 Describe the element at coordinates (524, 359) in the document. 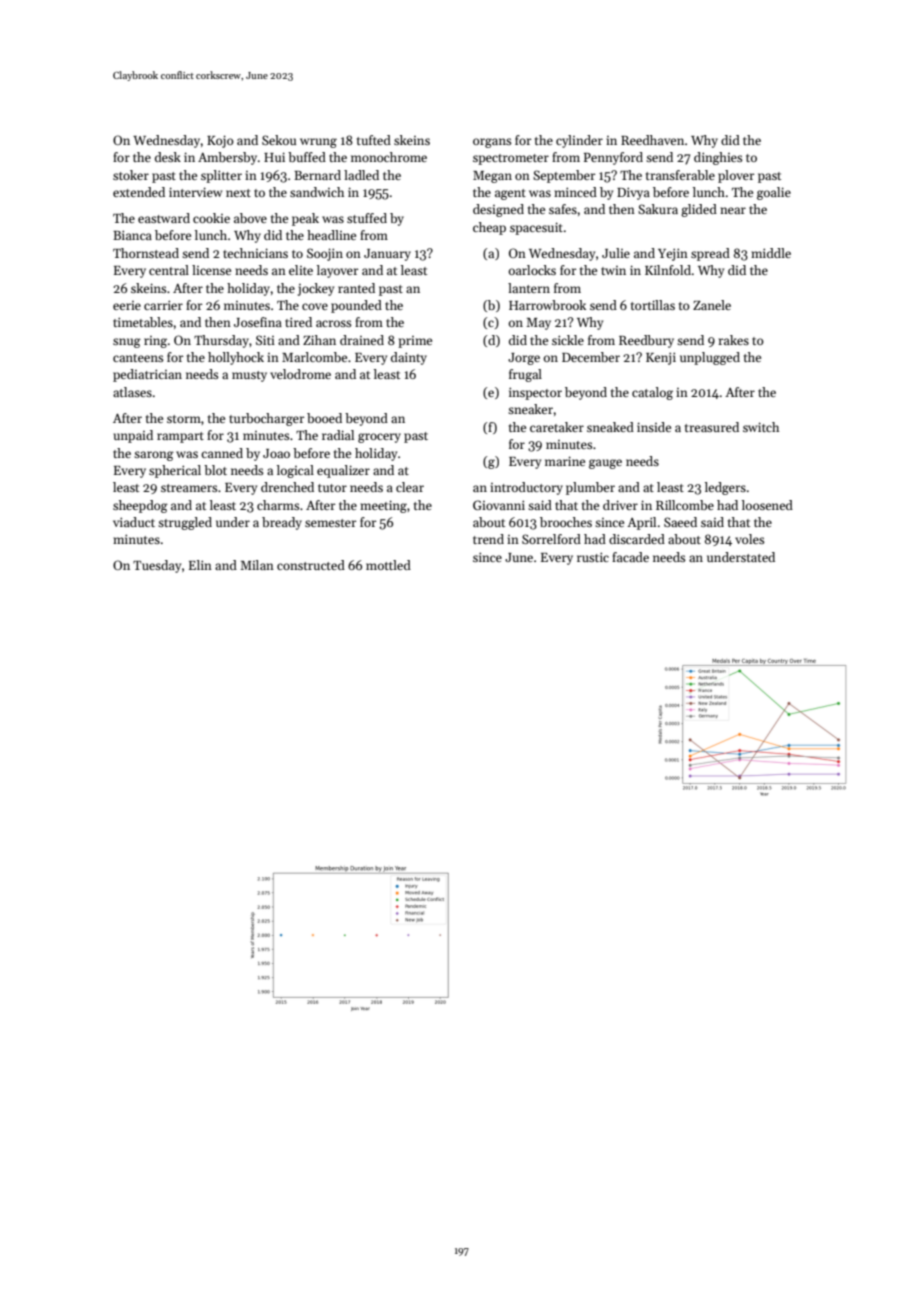

I see `Jorge` at that location.
